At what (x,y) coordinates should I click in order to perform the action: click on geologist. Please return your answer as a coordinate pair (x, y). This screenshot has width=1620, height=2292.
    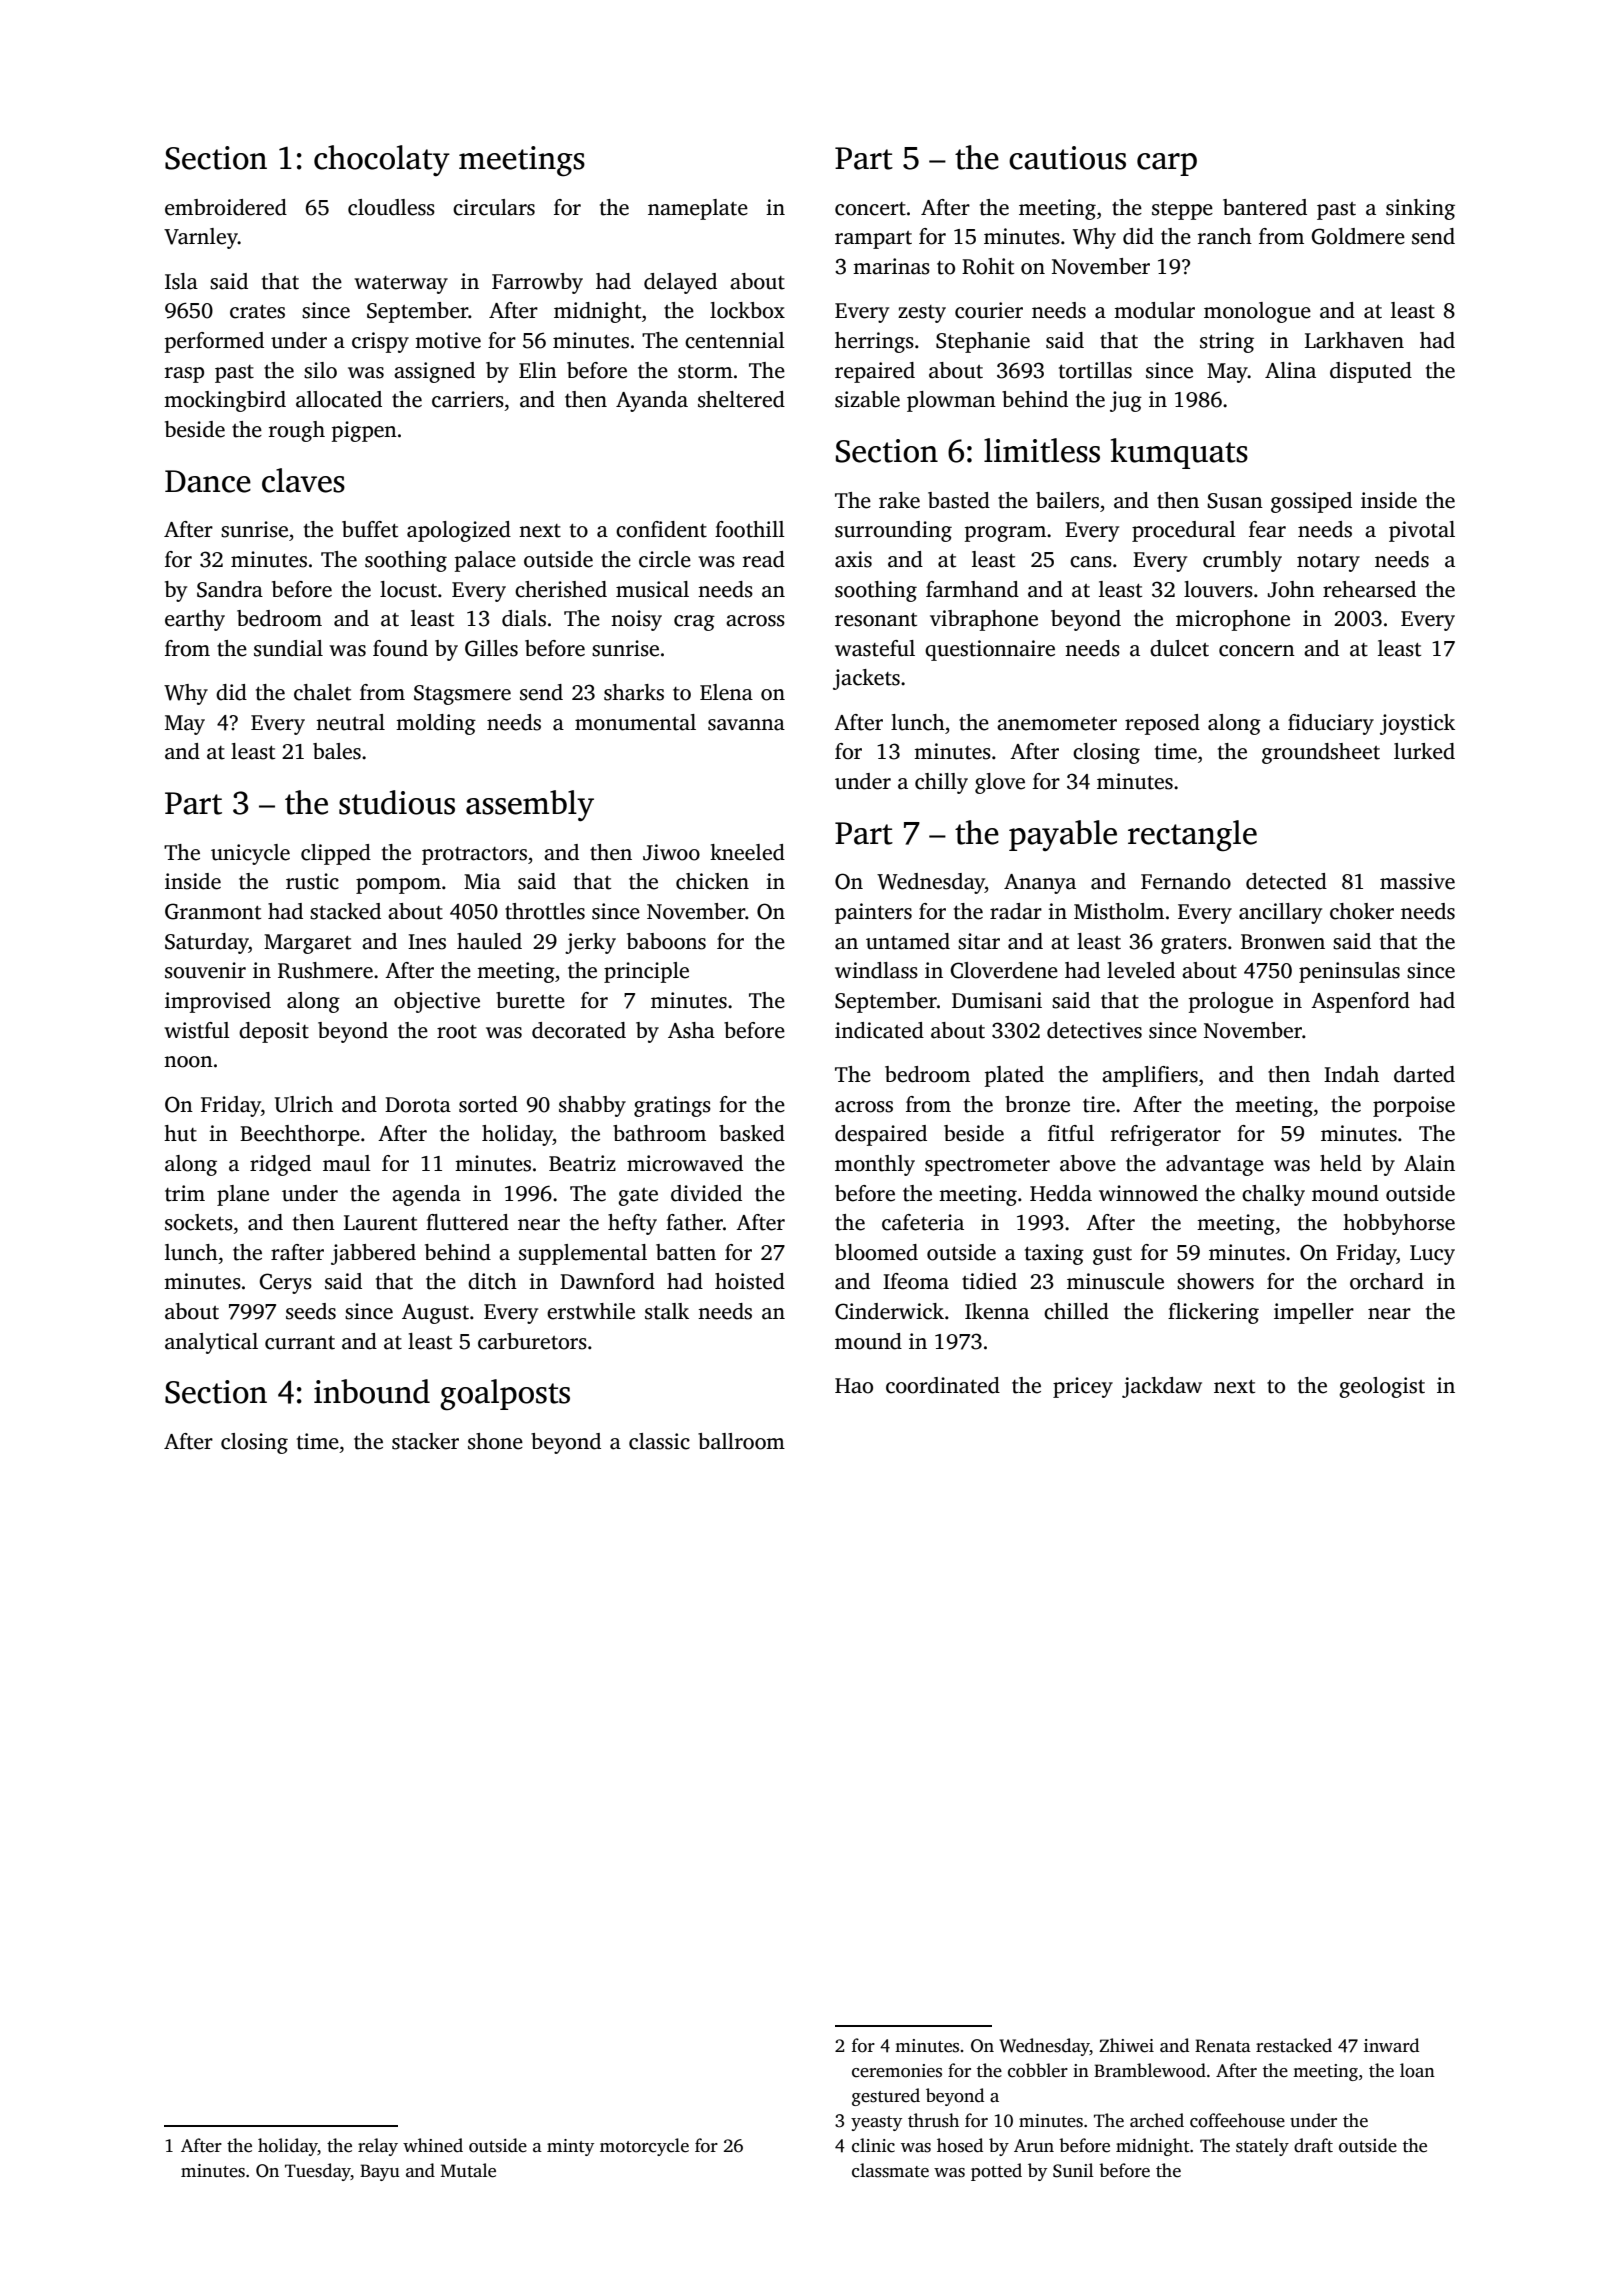
    Looking at the image, I should click on (1382, 1387).
